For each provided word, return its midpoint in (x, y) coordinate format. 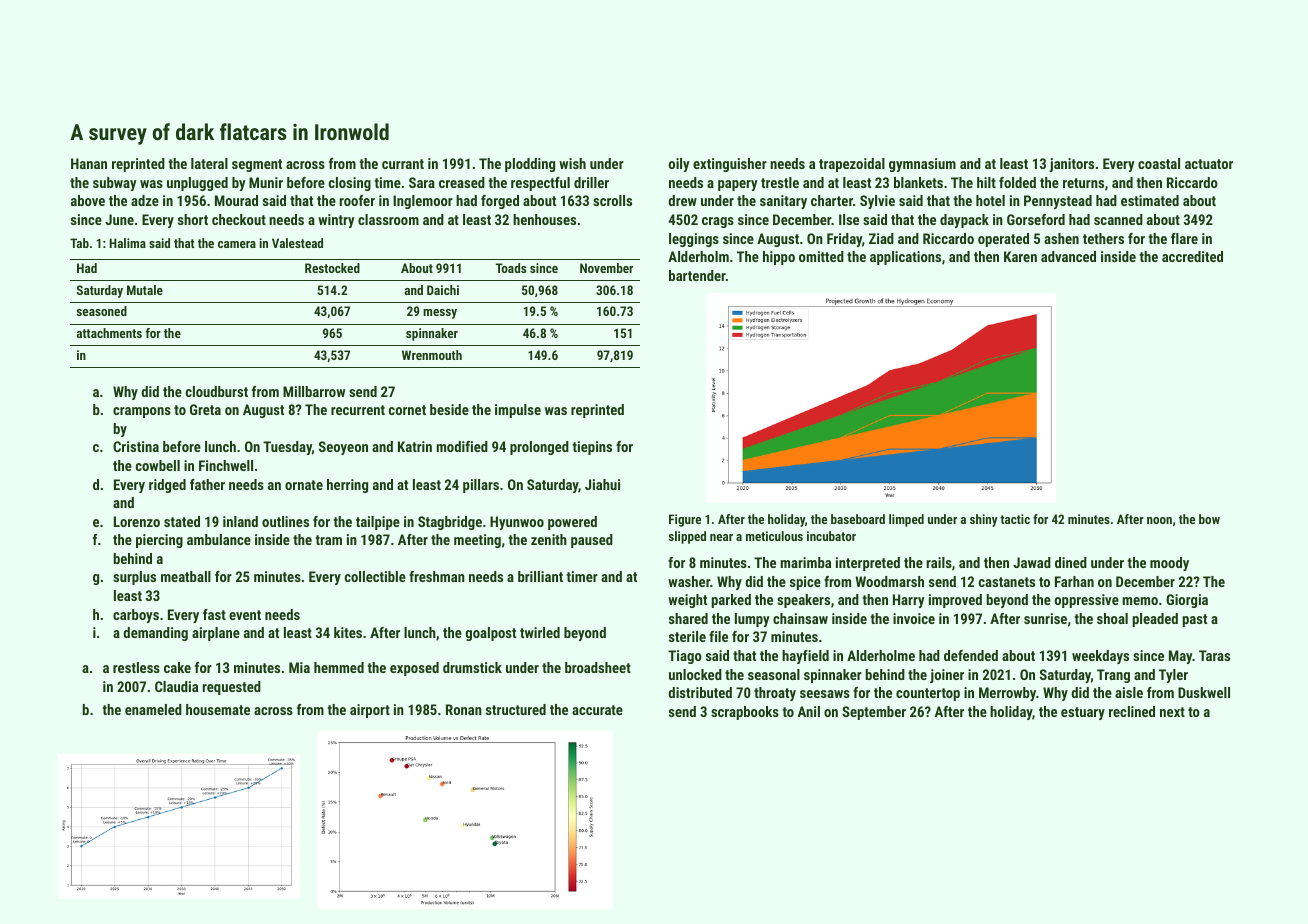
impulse (518, 411)
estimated (1150, 200)
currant (403, 164)
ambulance (219, 539)
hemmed (339, 667)
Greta (205, 409)
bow (1209, 519)
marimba (805, 562)
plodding (530, 165)
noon (1159, 520)
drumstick (472, 667)
